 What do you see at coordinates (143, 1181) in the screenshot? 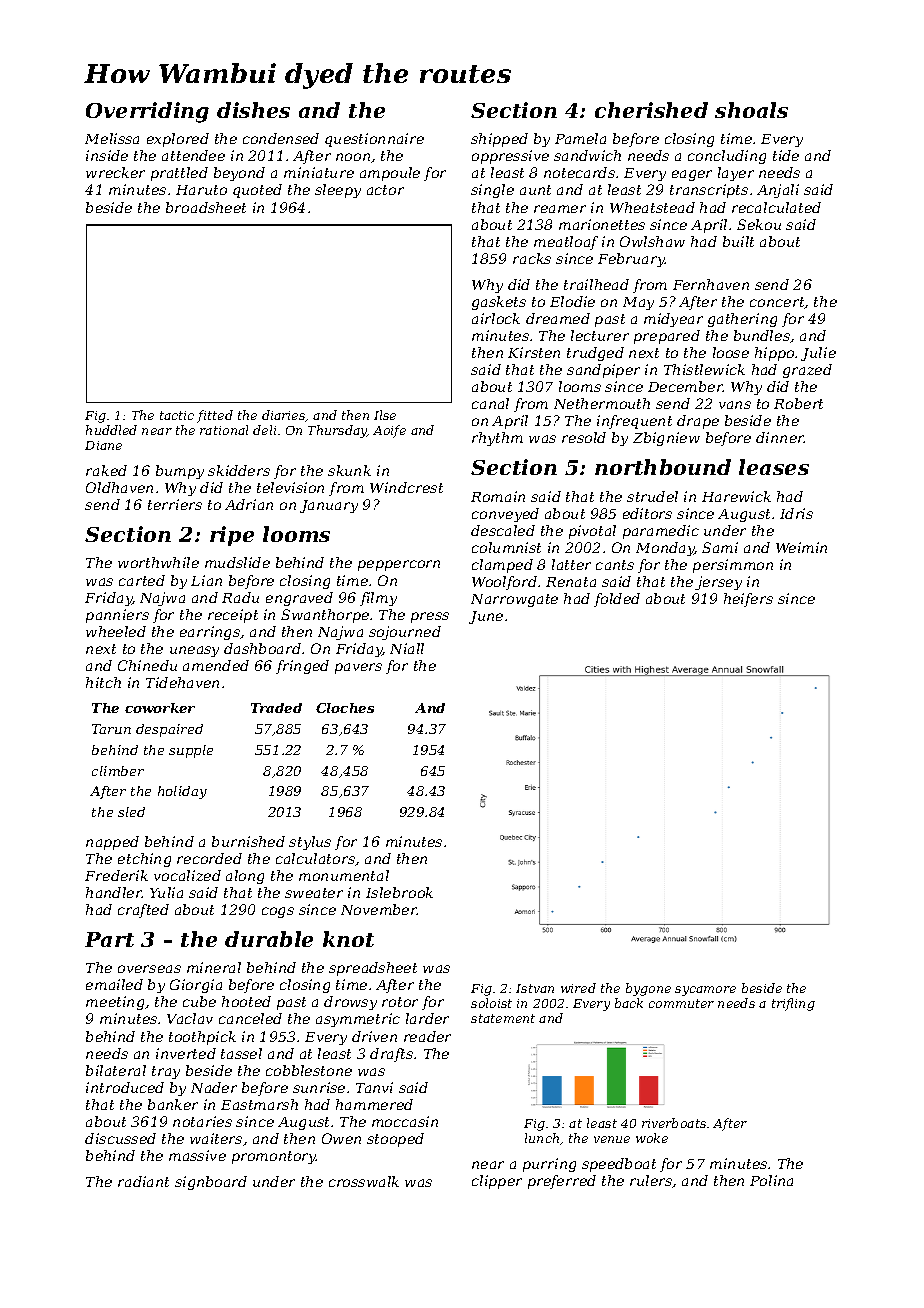
I see `radiant` at bounding box center [143, 1181].
